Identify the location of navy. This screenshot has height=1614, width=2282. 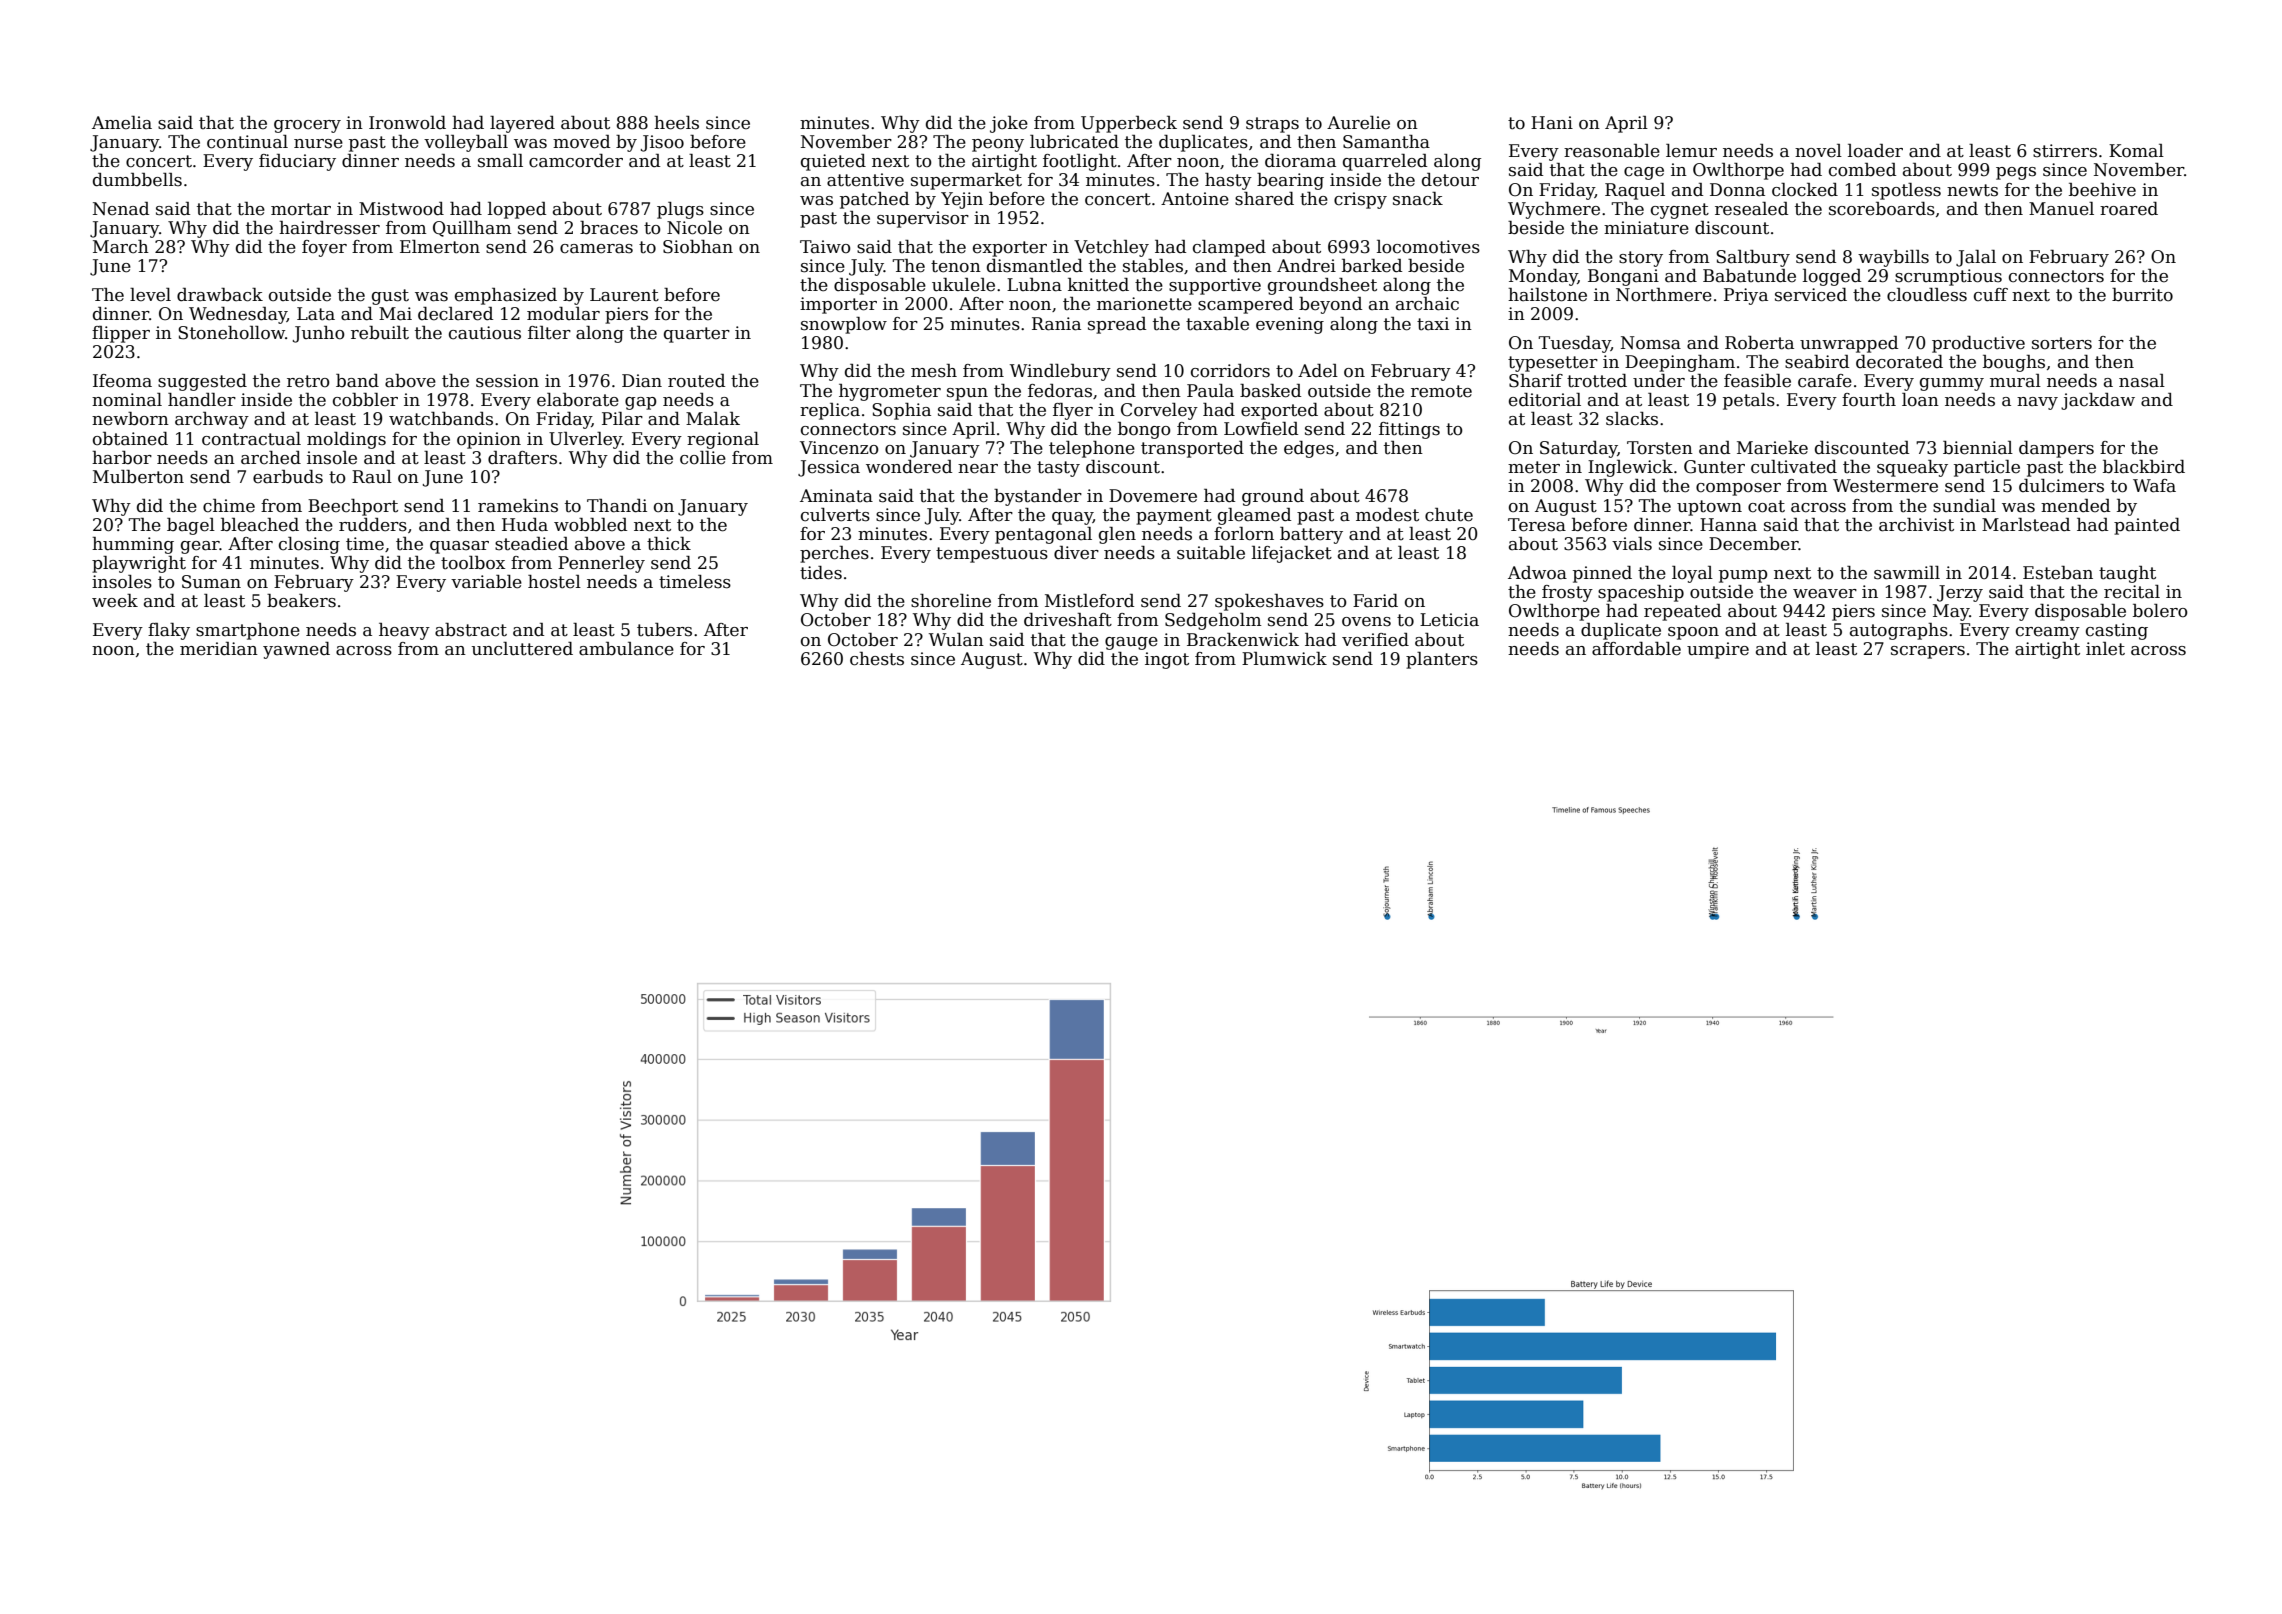
(2037, 403).
